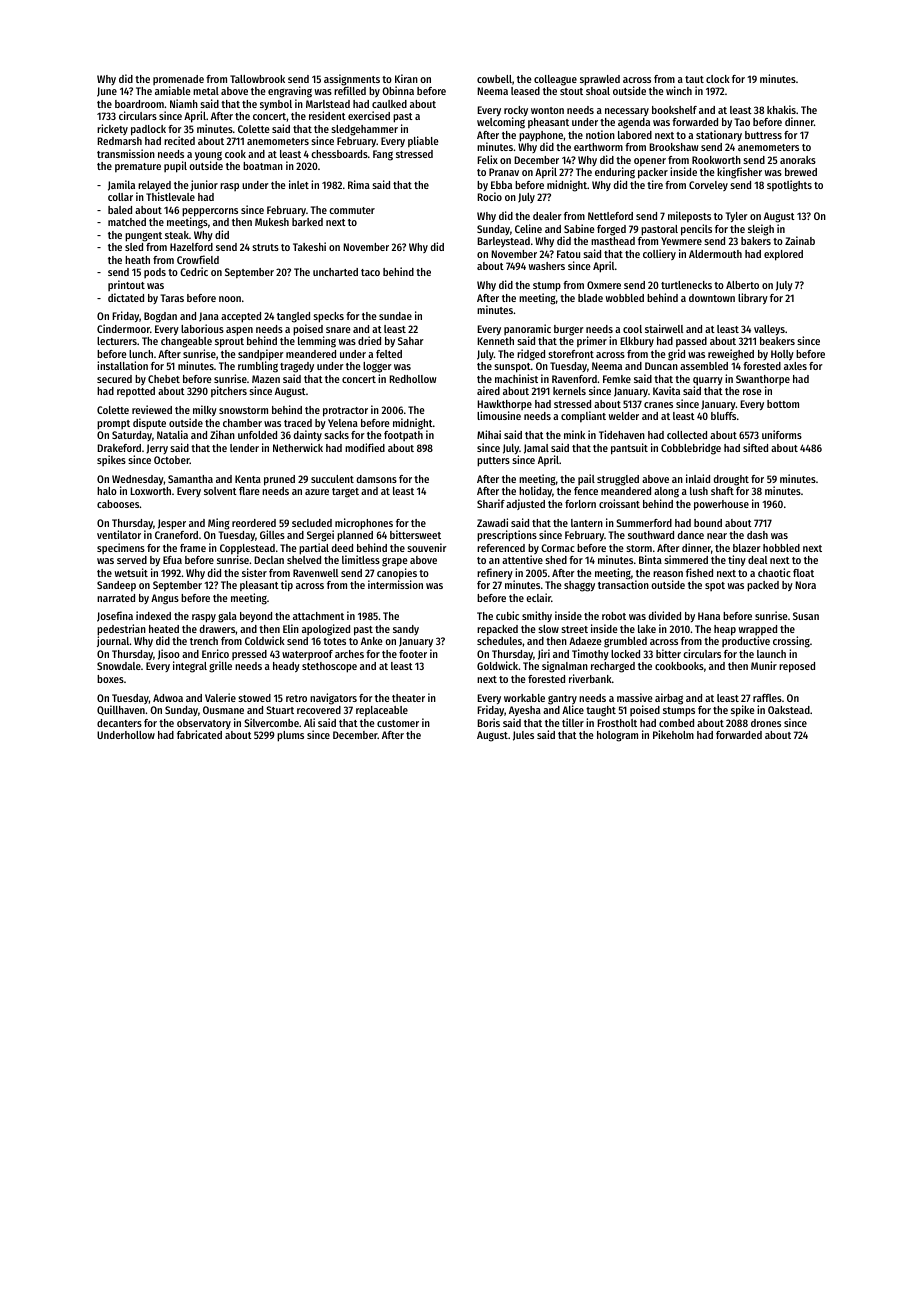 The image size is (924, 1308). I want to click on grille, so click(220, 667).
